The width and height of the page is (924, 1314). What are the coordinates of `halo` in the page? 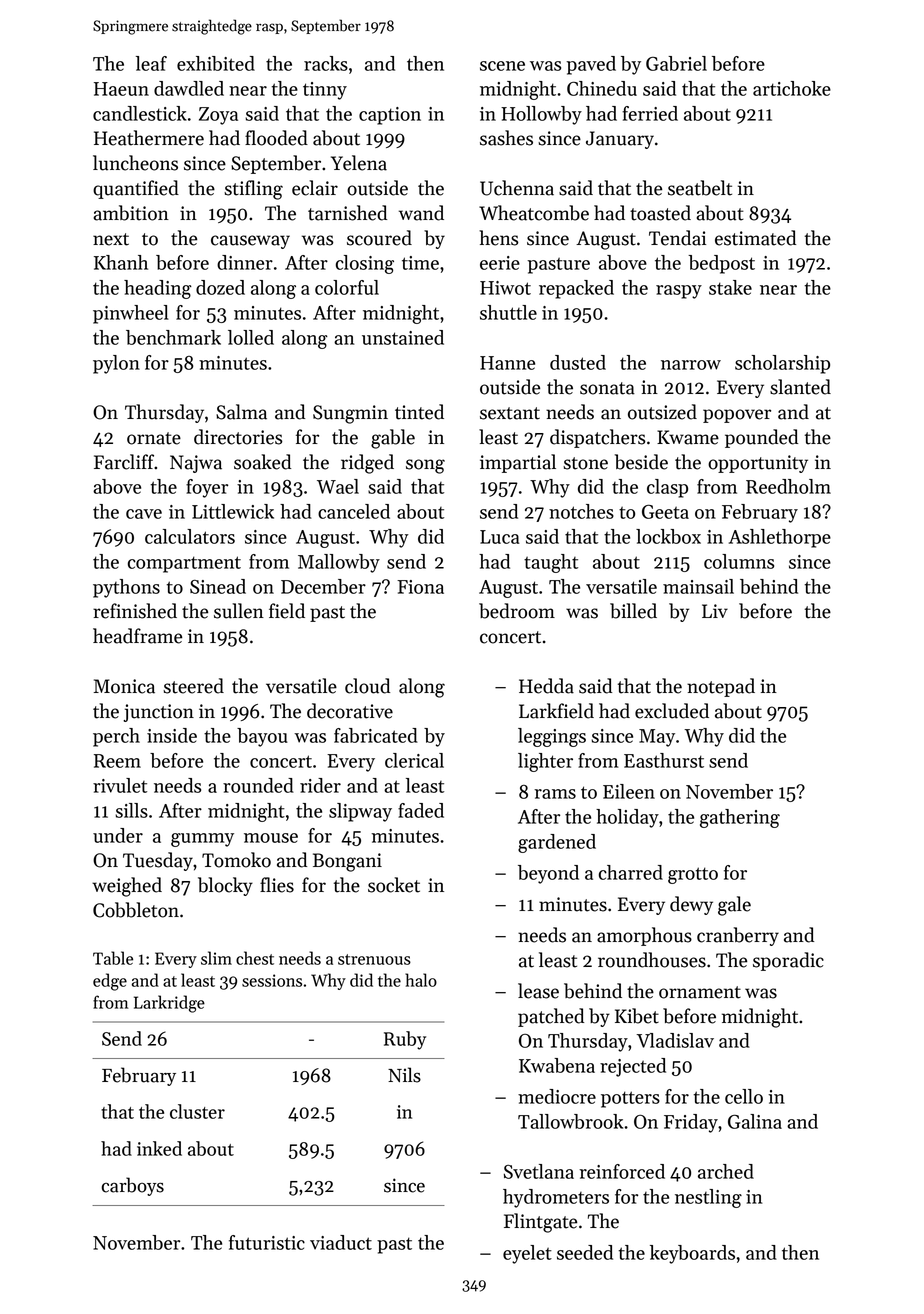 It's located at (421, 980).
